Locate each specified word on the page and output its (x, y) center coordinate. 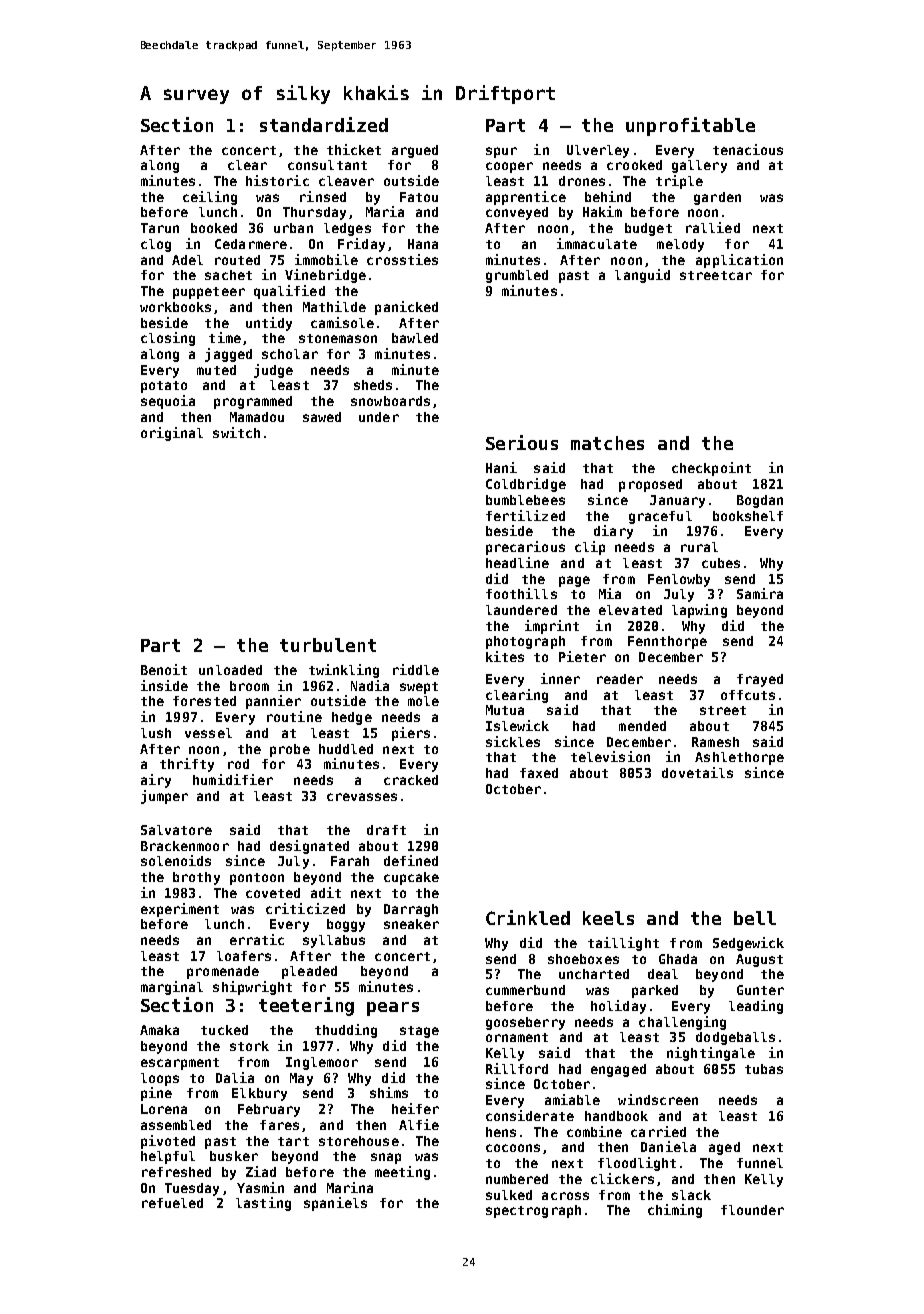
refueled (172, 1203)
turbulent (328, 645)
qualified (289, 292)
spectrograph (533, 1211)
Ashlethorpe (739, 758)
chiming (675, 1211)
